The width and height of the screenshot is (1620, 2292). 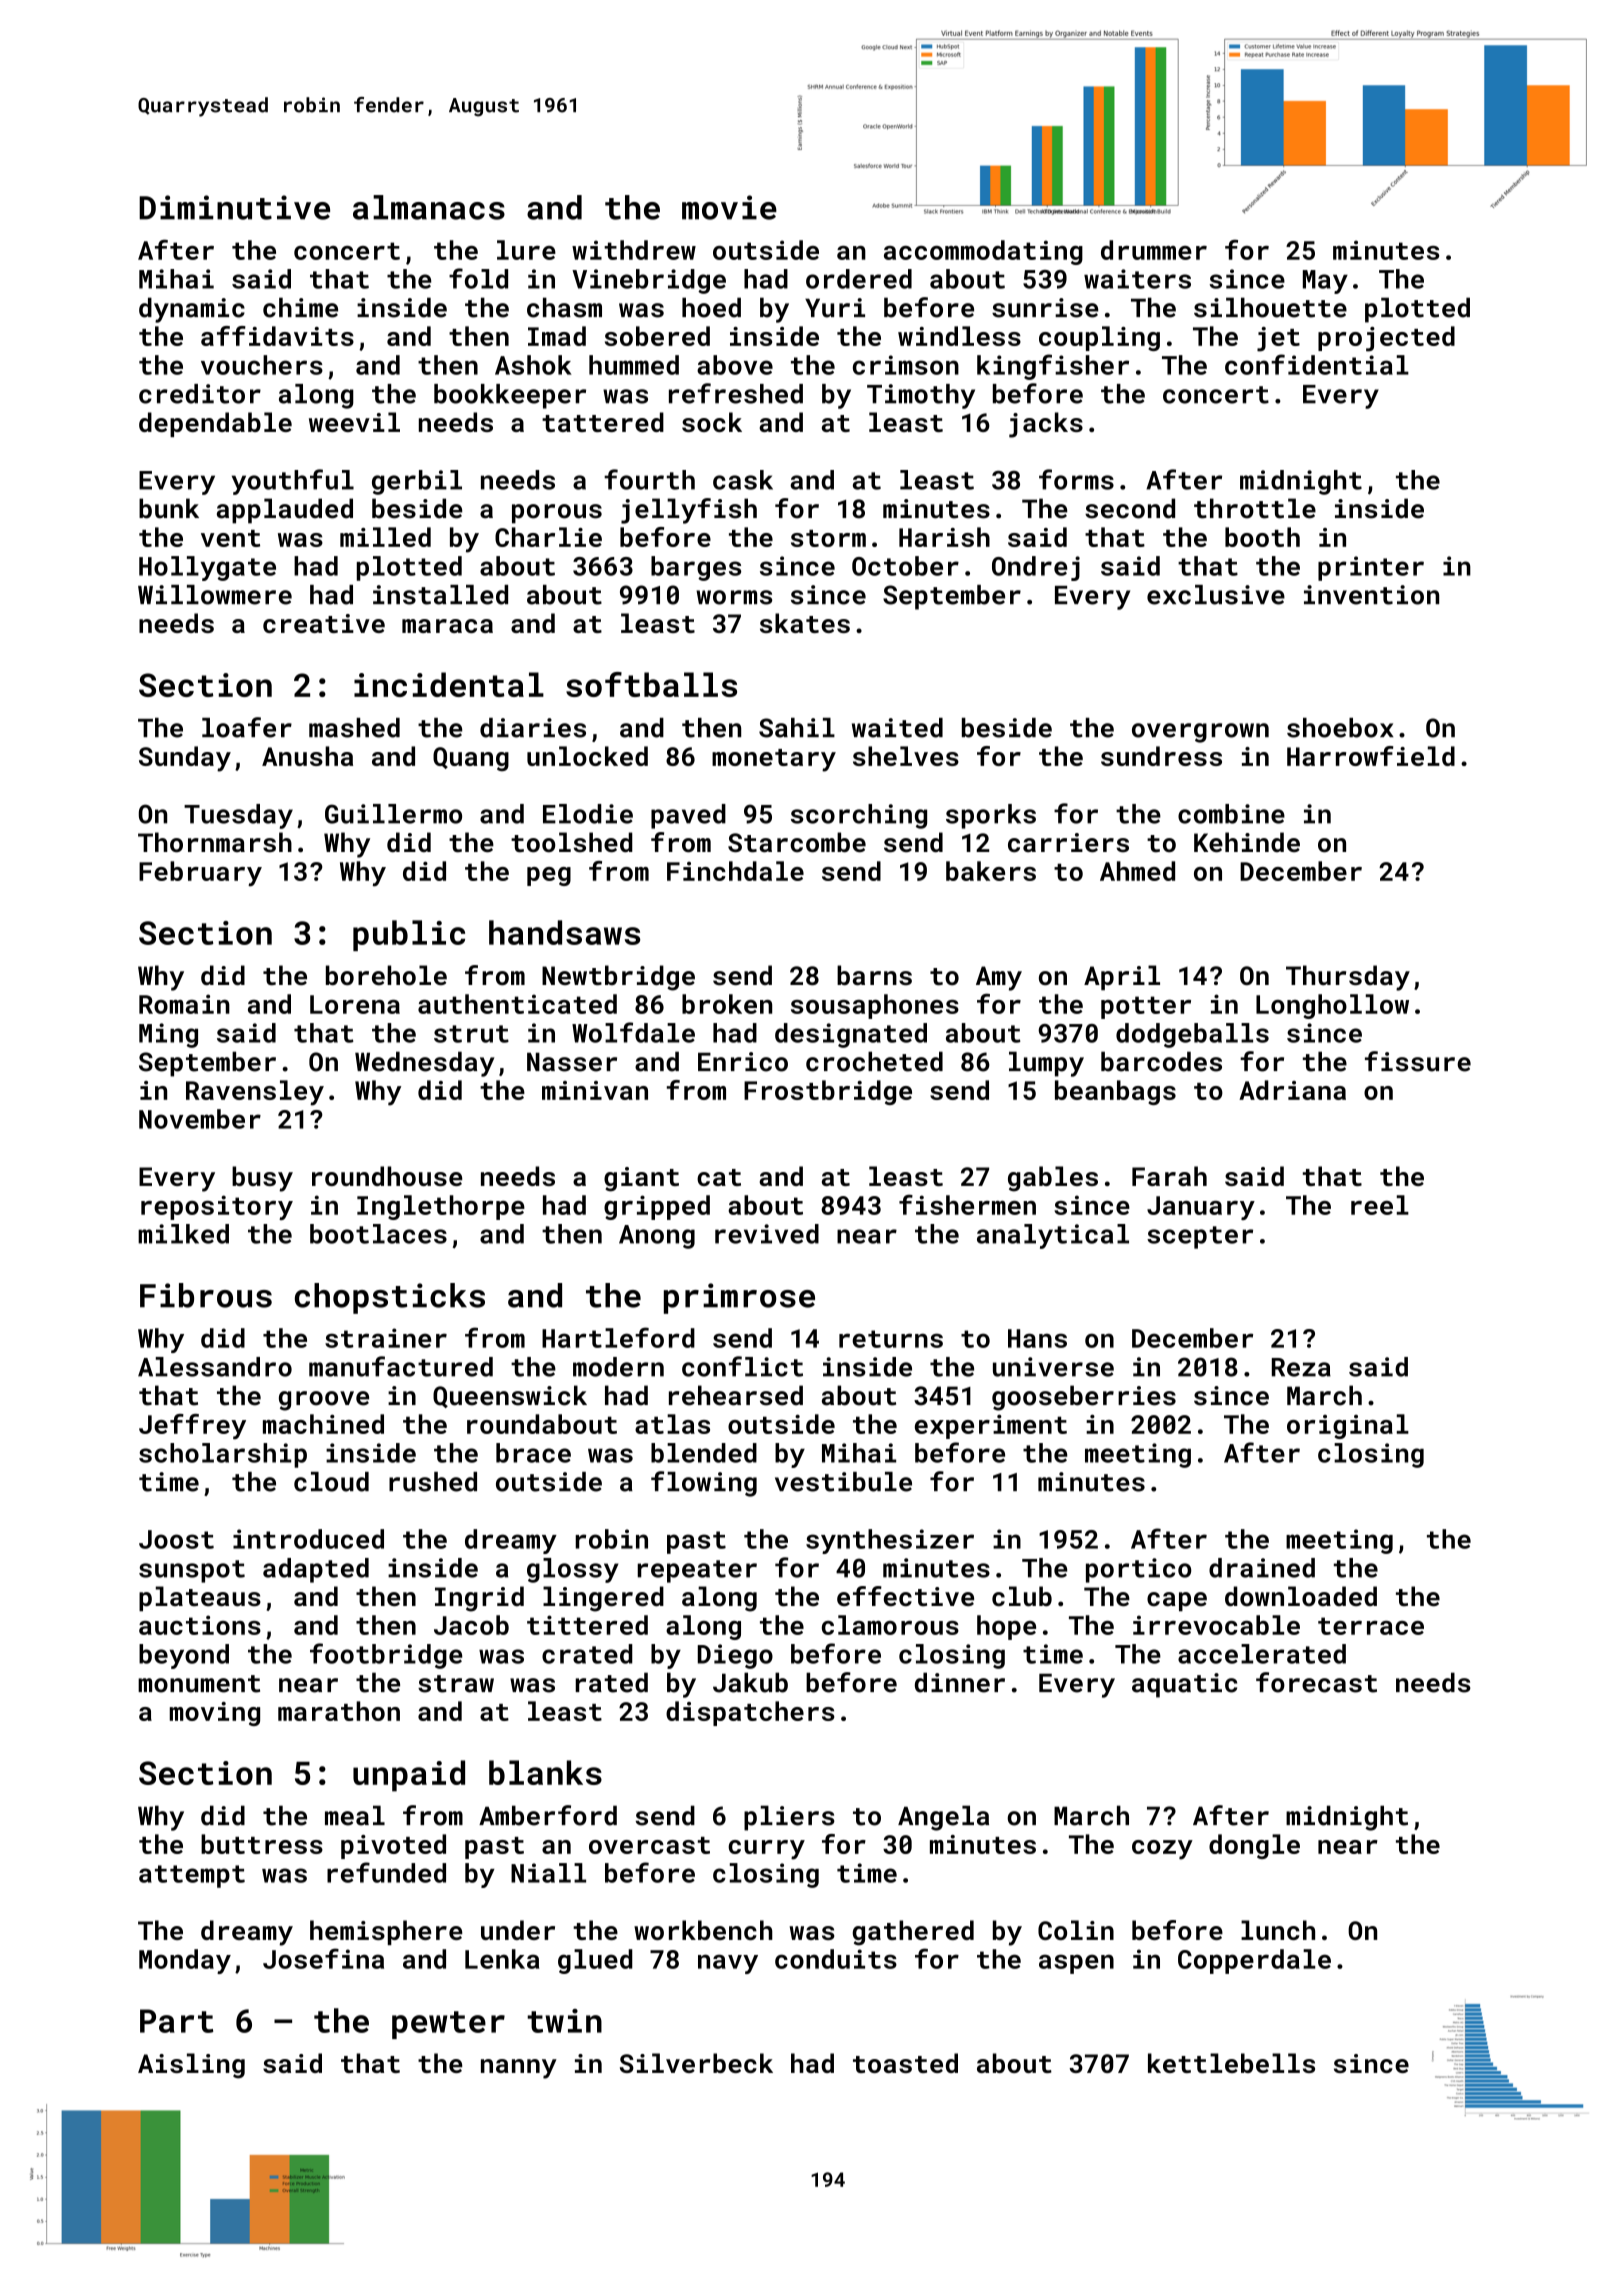 What do you see at coordinates (262, 1179) in the screenshot?
I see `busy` at bounding box center [262, 1179].
